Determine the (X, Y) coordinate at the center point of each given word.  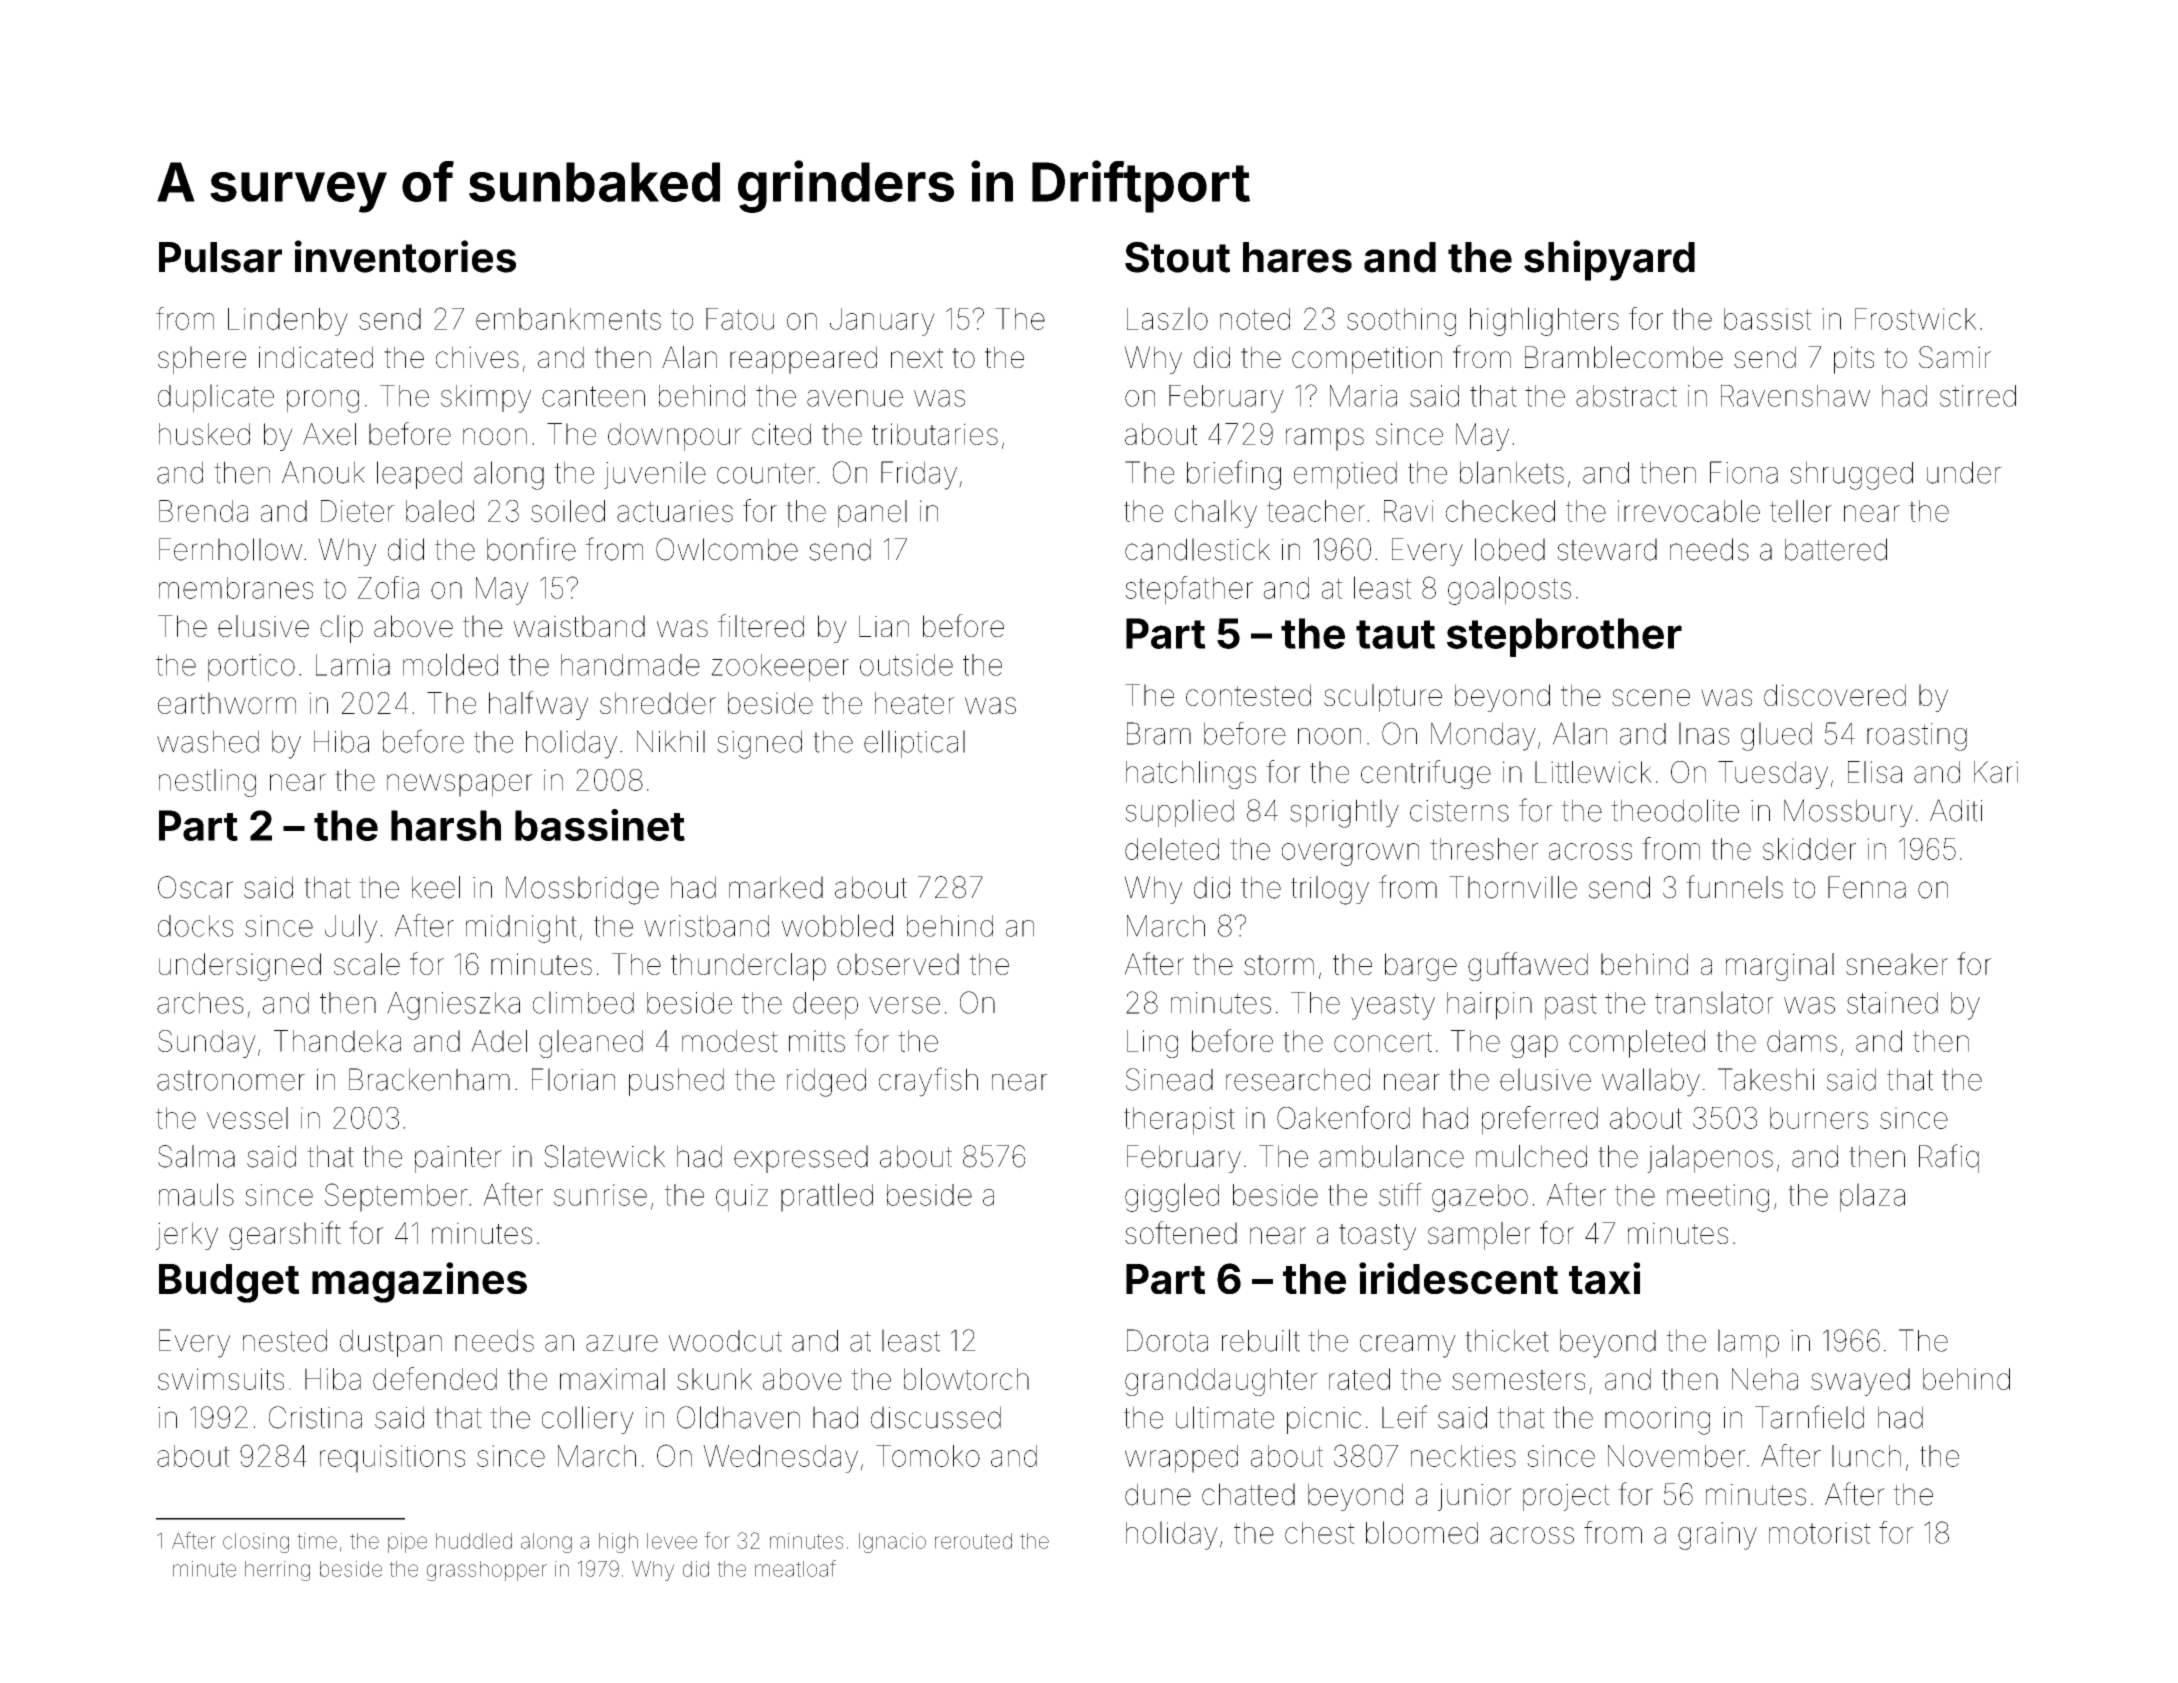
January (882, 322)
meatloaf (795, 1568)
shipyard (1609, 260)
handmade (630, 665)
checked (1500, 511)
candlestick (1197, 549)
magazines (419, 1282)
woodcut (725, 1341)
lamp (1748, 1343)
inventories (405, 256)
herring (277, 1571)
